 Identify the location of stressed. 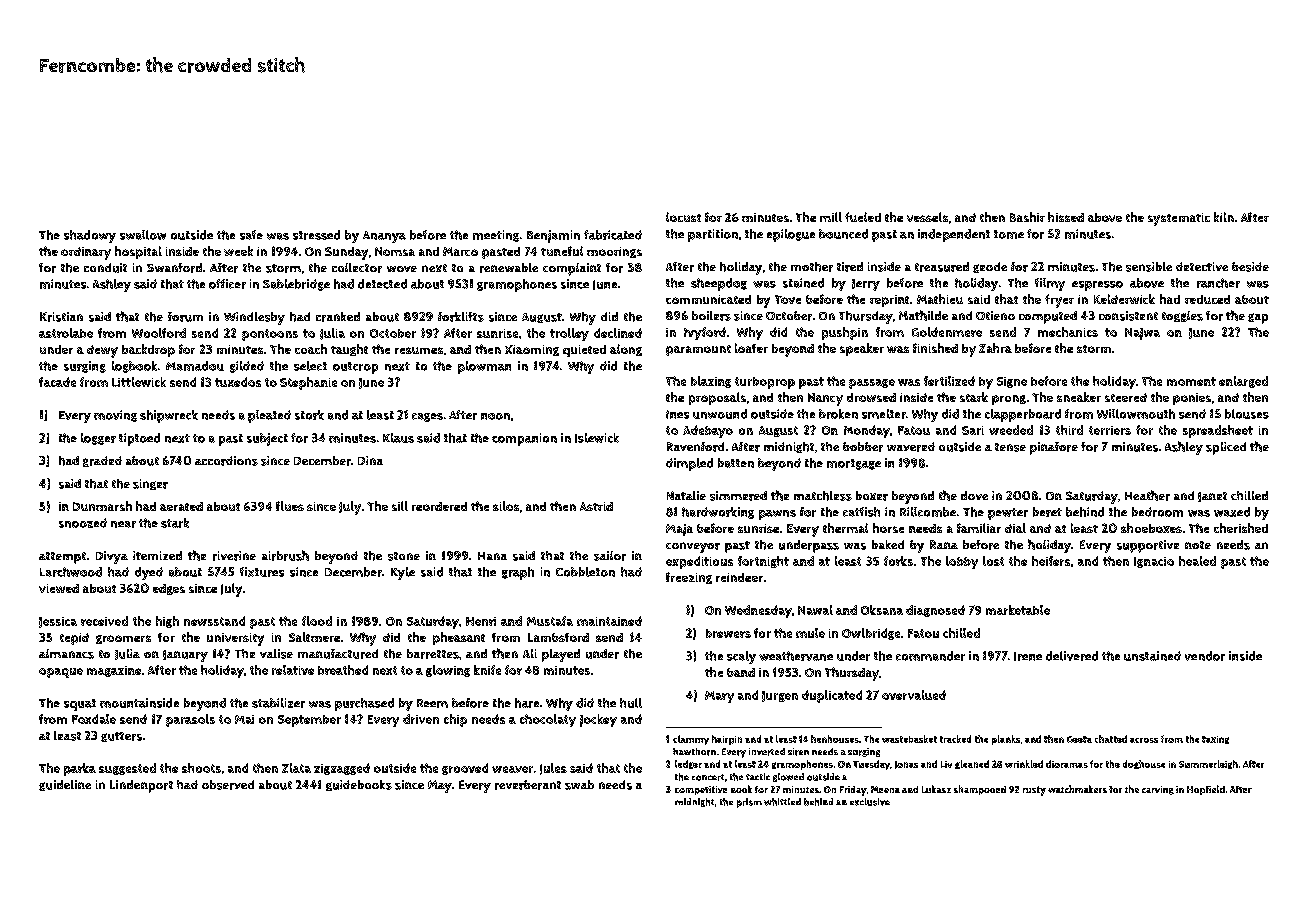
(316, 235).
